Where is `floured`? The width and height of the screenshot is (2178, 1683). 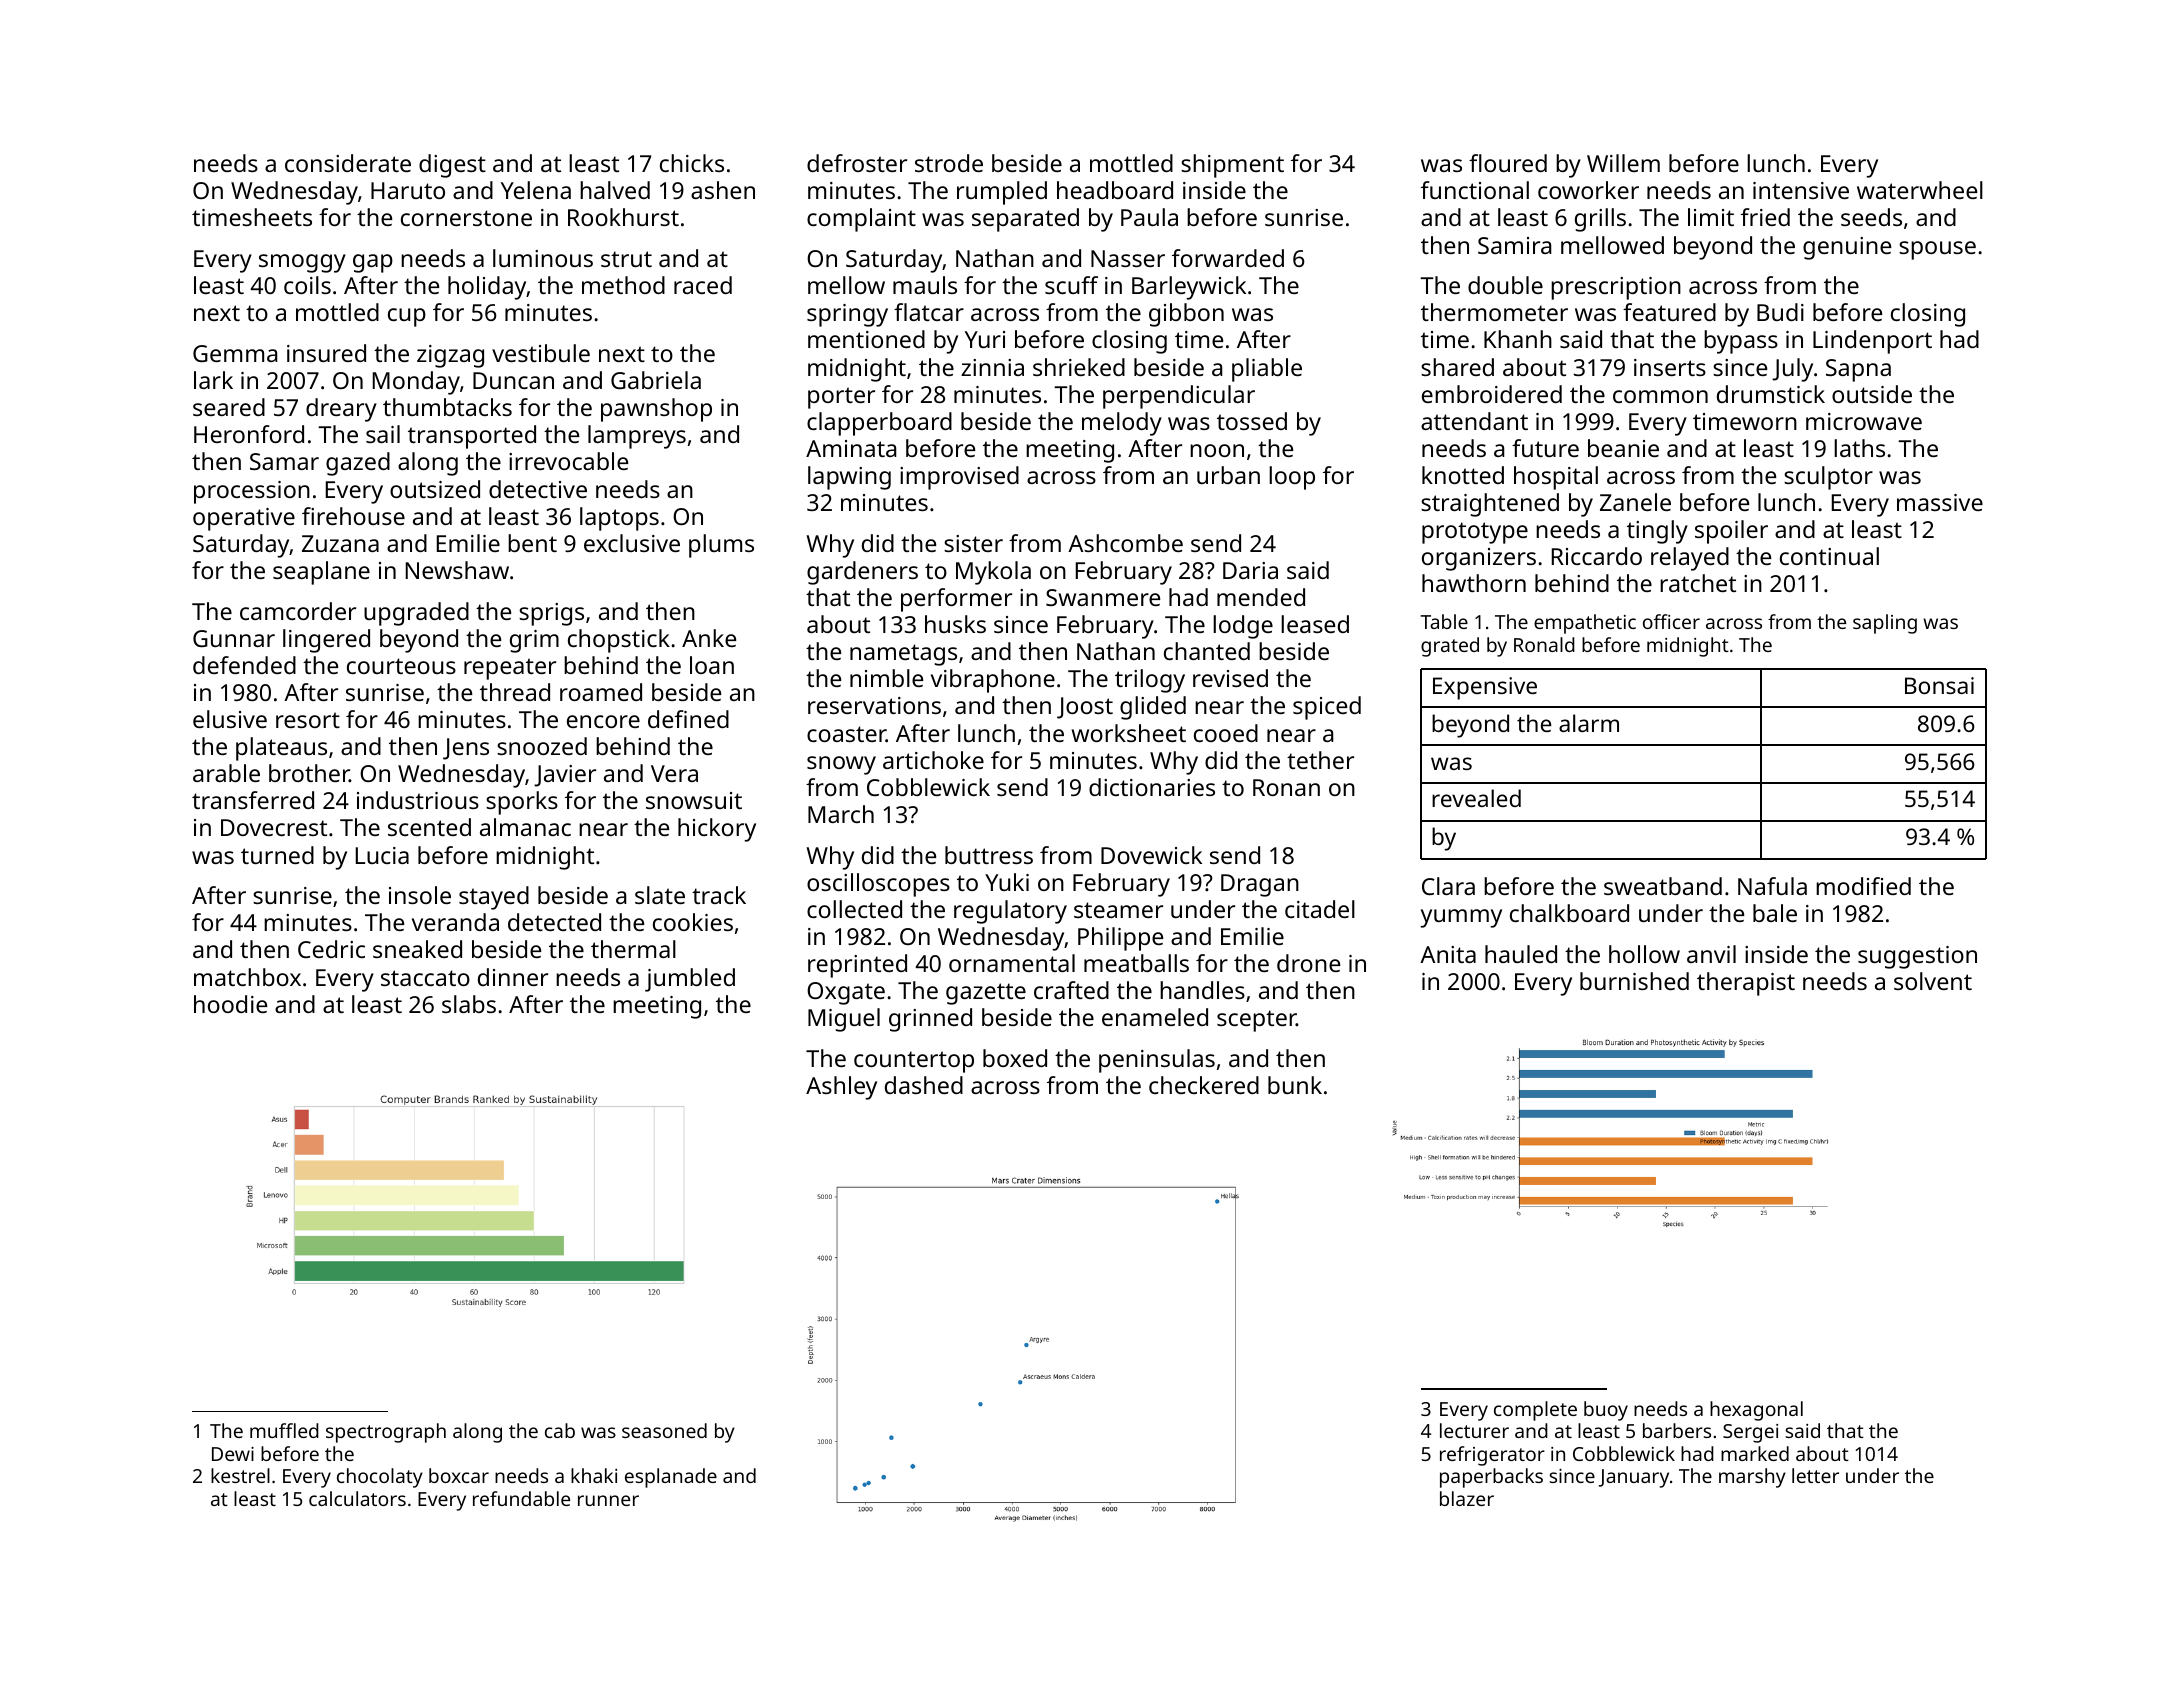 floured is located at coordinates (1508, 163).
